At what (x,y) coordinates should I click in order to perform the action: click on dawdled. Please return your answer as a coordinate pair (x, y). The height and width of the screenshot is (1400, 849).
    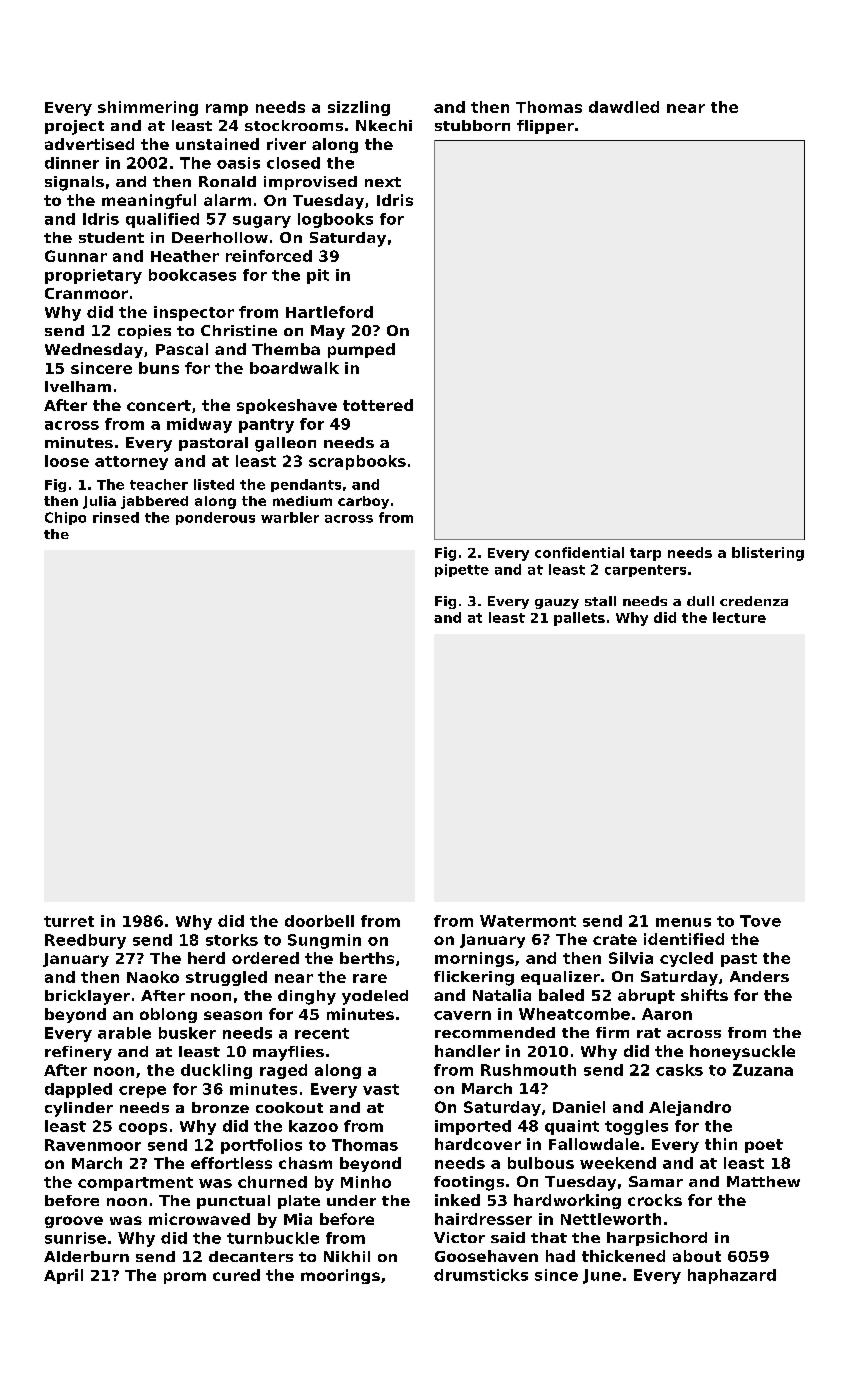
    Looking at the image, I should click on (624, 107).
